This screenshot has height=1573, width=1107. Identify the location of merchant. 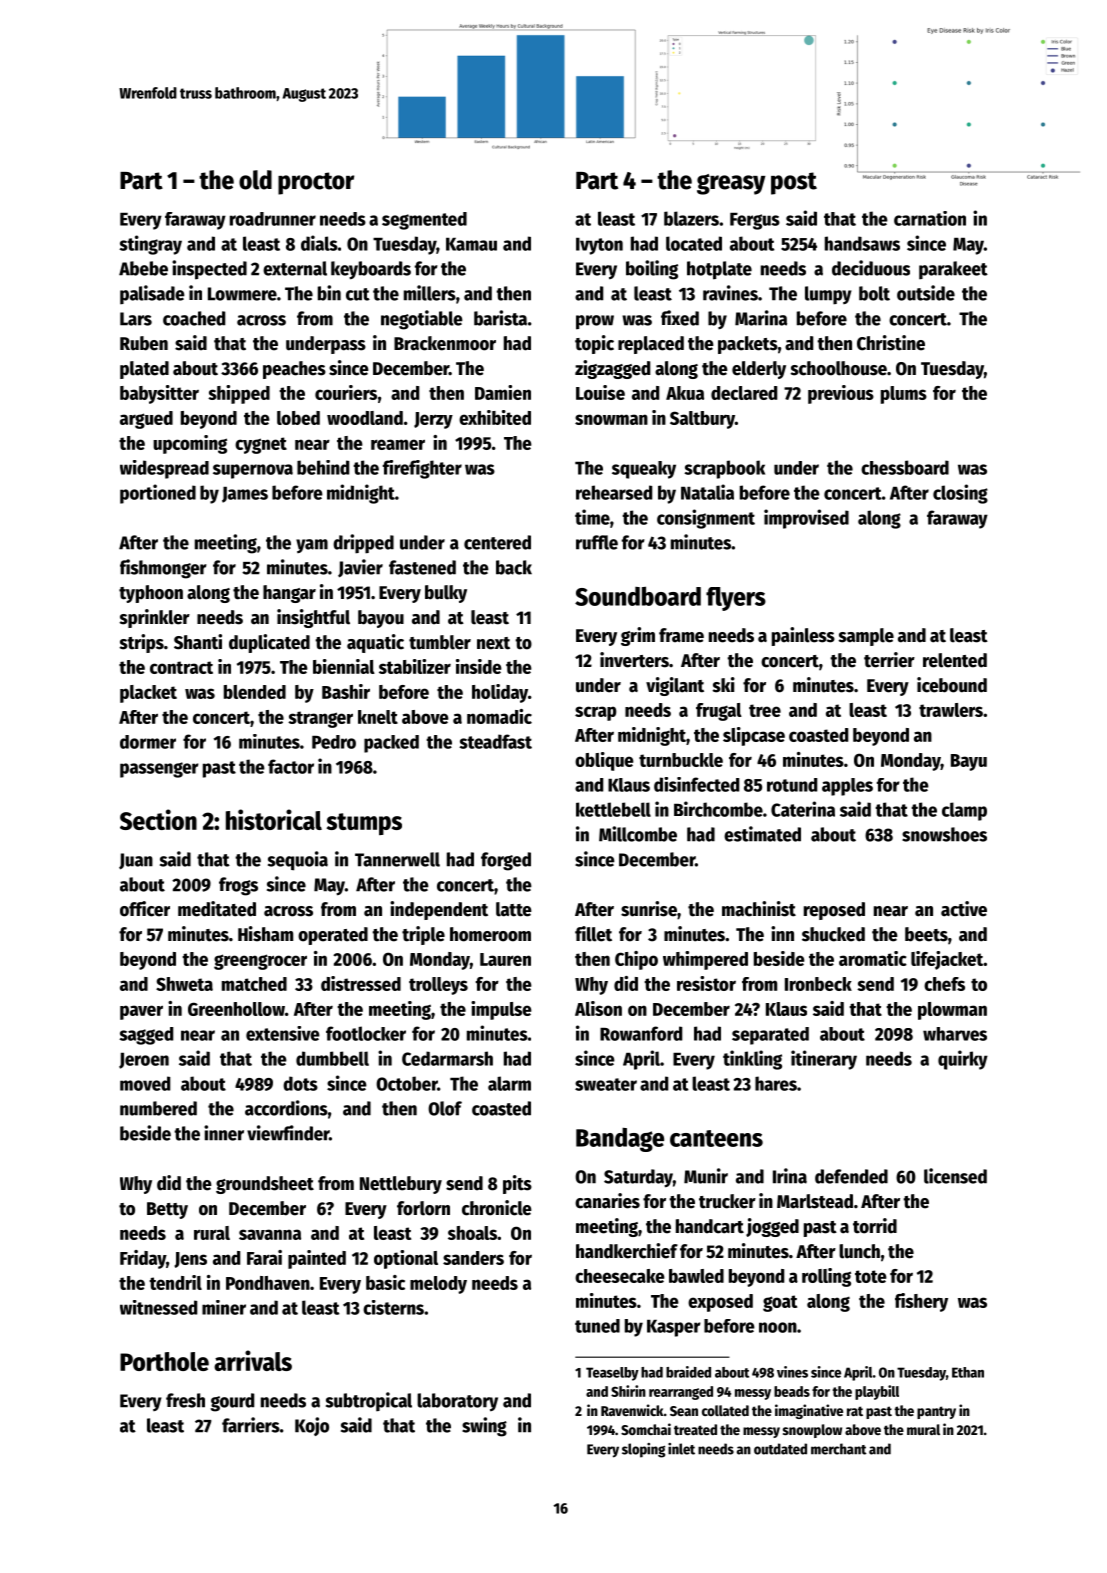
(839, 1449).
